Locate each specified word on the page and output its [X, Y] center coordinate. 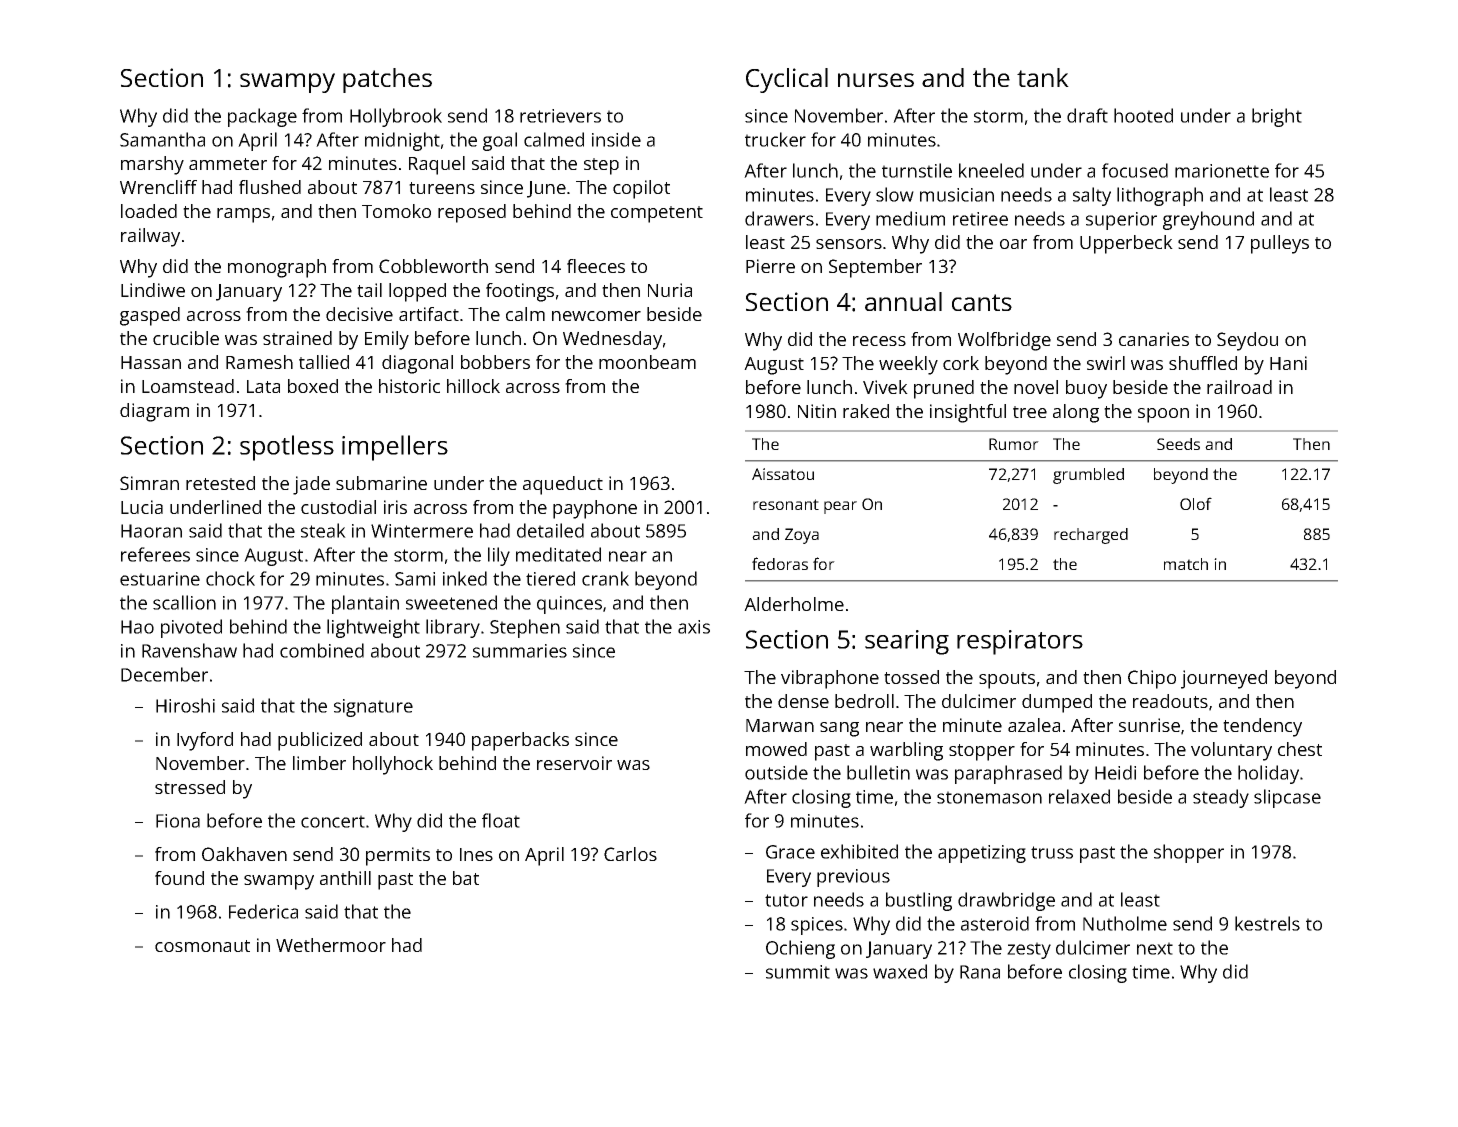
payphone [595, 509]
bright [1277, 117]
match [1186, 564]
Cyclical [787, 80]
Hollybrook [396, 117]
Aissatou [783, 474]
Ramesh [259, 362]
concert [333, 821]
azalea [1034, 725]
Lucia [142, 507]
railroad [1239, 387]
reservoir [574, 763]
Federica [263, 911]
